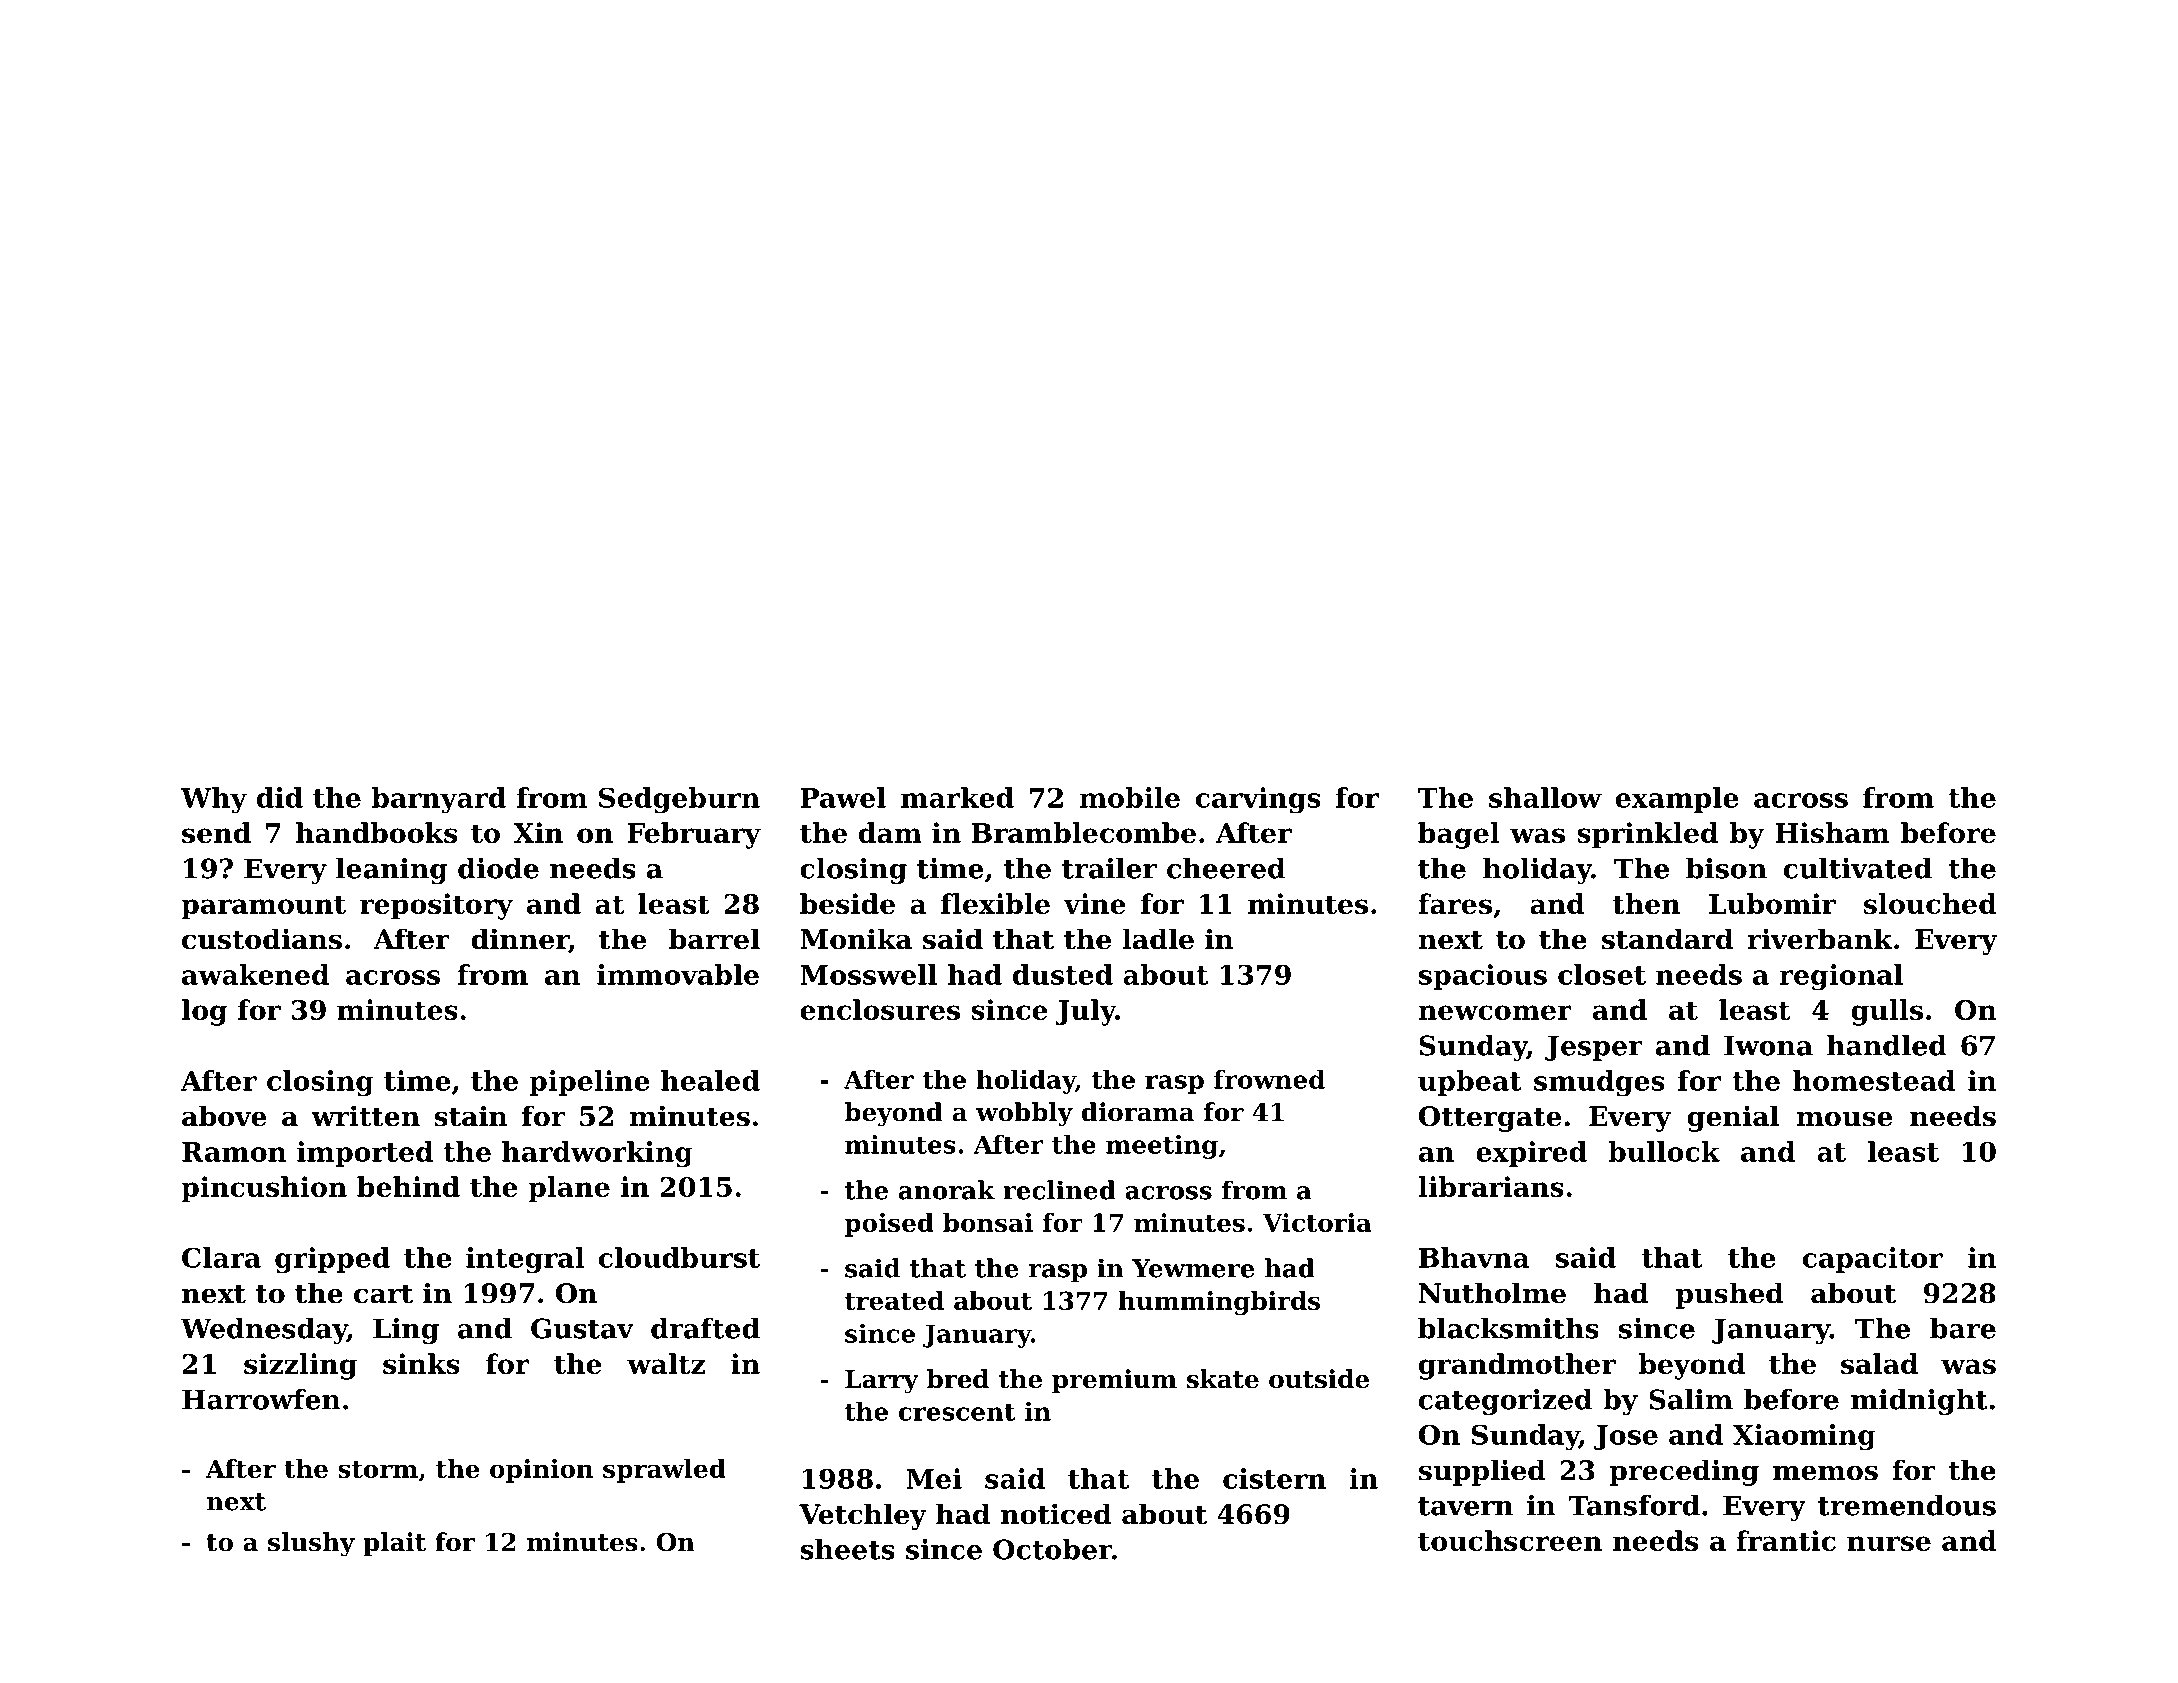 This page has width=2178, height=1683. Describe the element at coordinates (1258, 800) in the page. I see `carvings` at that location.
